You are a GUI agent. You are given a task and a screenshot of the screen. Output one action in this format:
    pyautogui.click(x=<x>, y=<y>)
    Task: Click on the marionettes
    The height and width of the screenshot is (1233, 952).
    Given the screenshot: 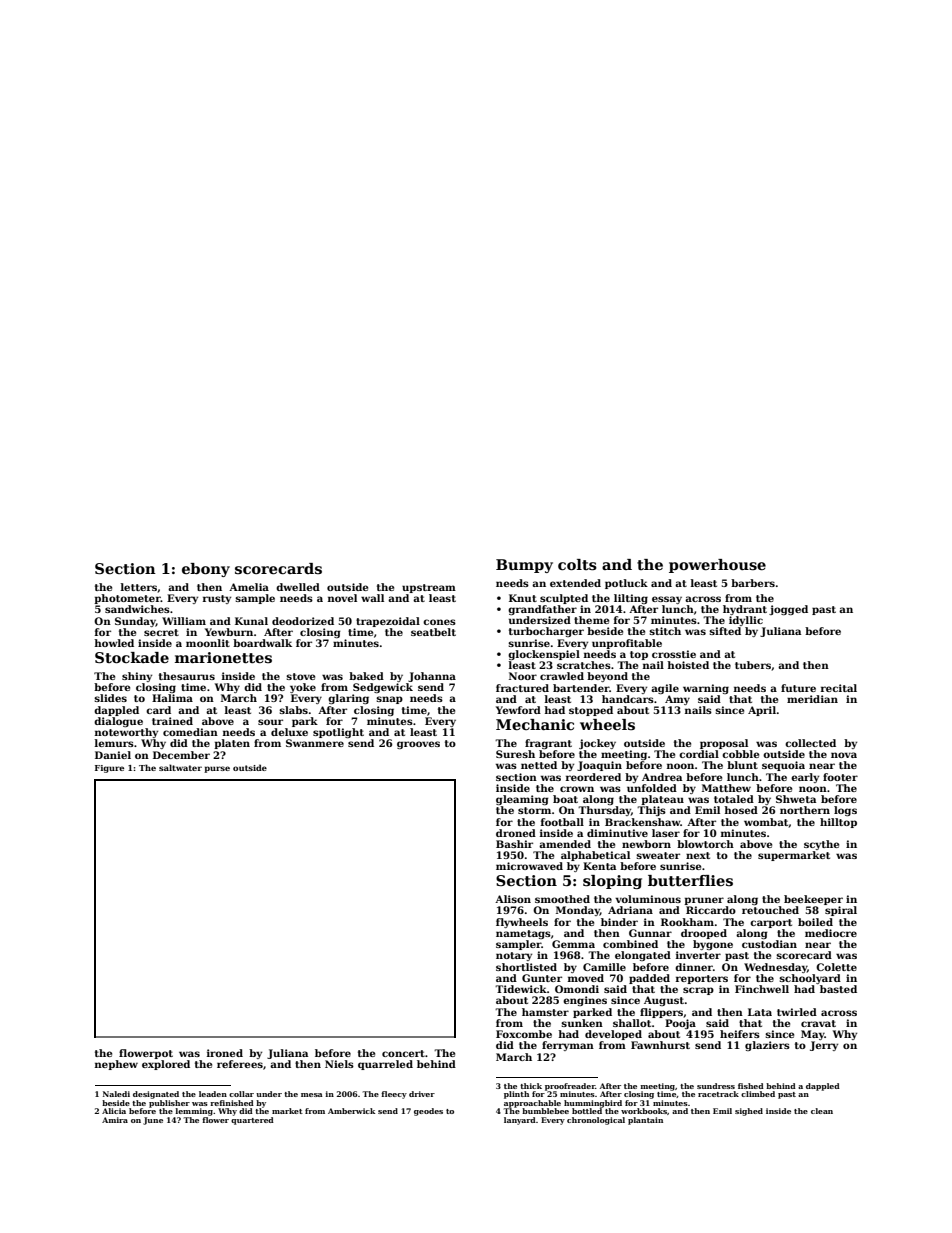 What is the action you would take?
    pyautogui.click(x=223, y=657)
